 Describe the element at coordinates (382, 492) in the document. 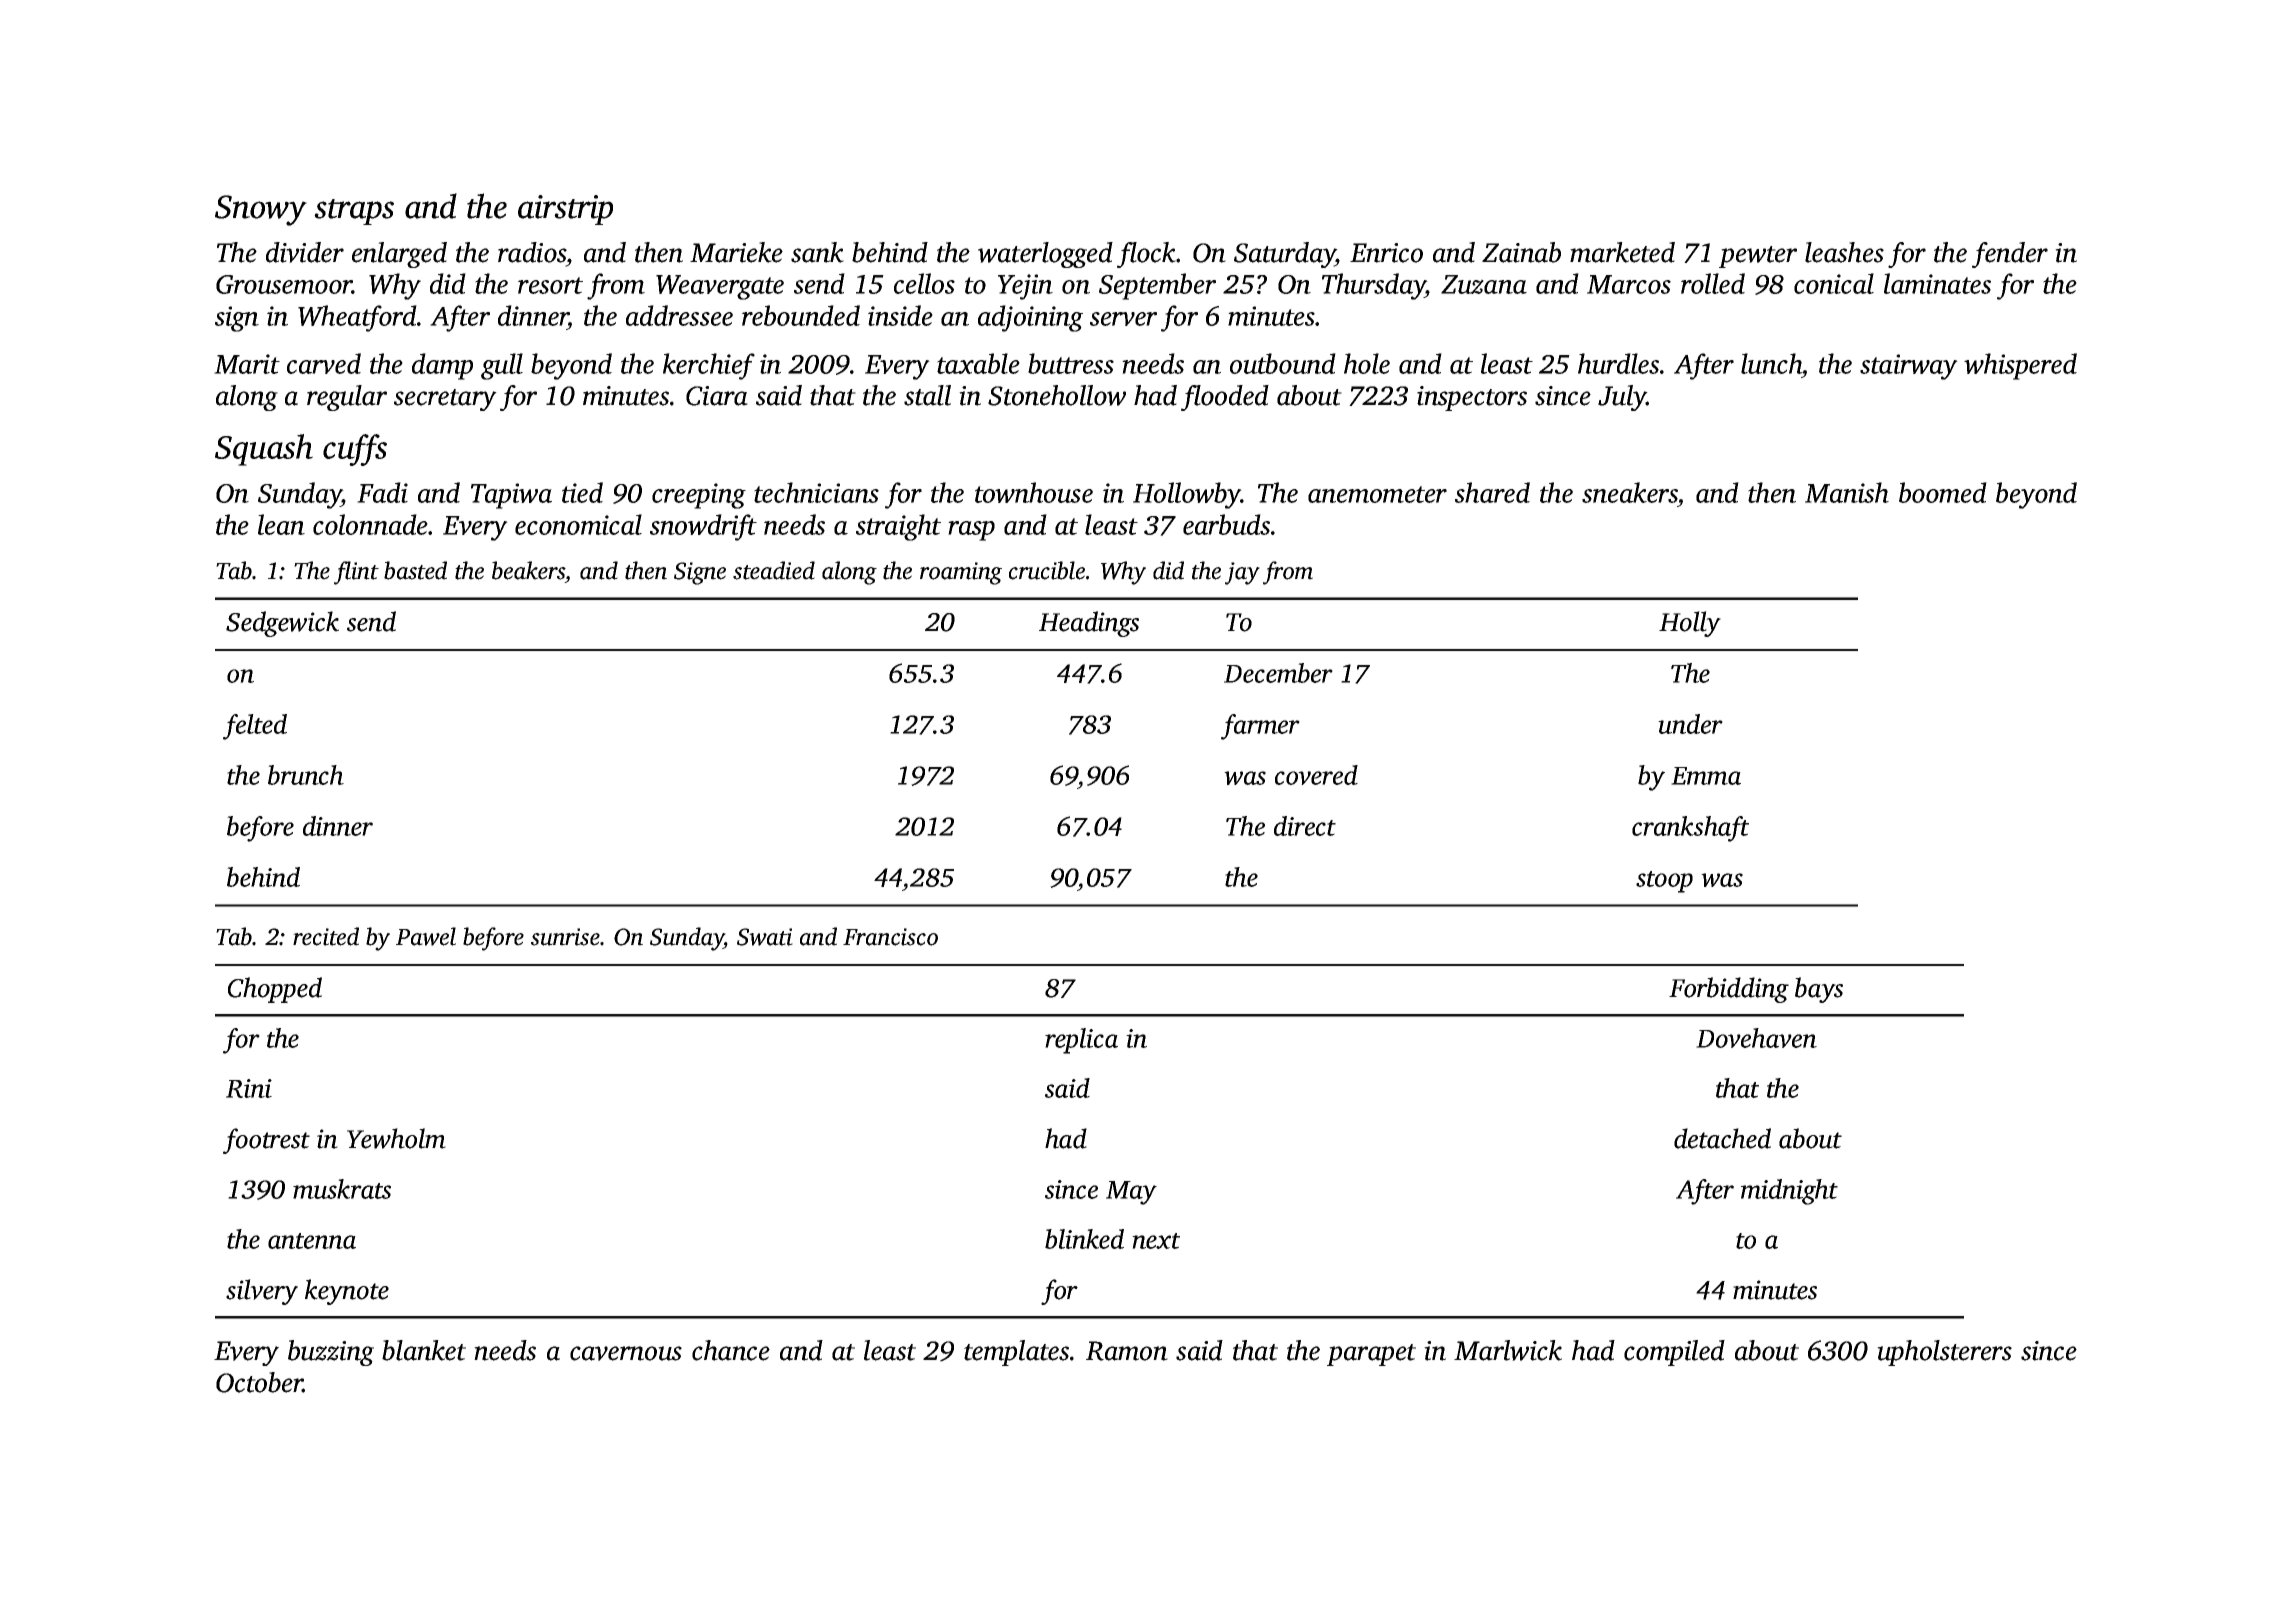

I see `Fadi` at that location.
